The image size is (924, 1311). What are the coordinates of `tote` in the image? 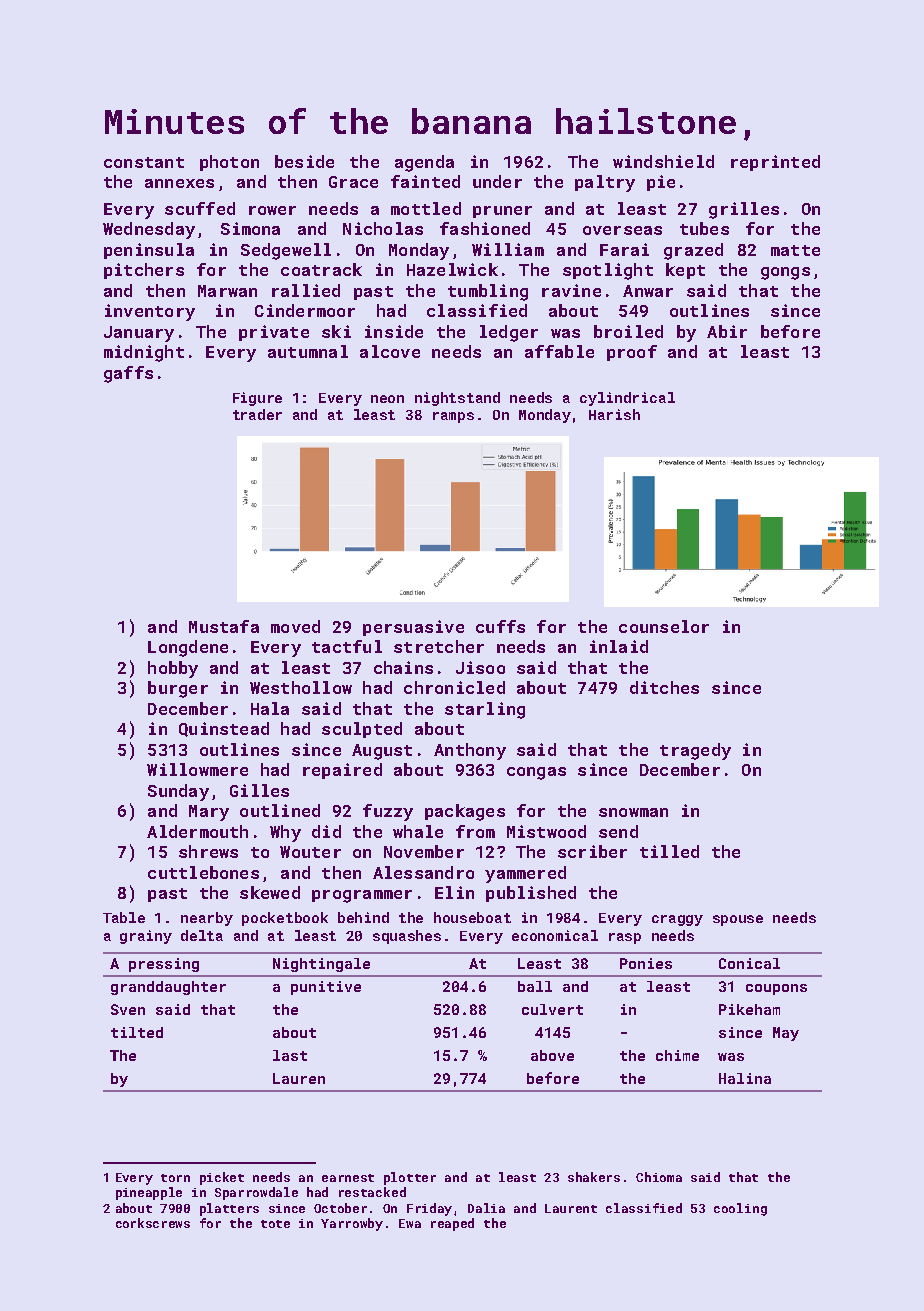 It's located at (275, 1224).
